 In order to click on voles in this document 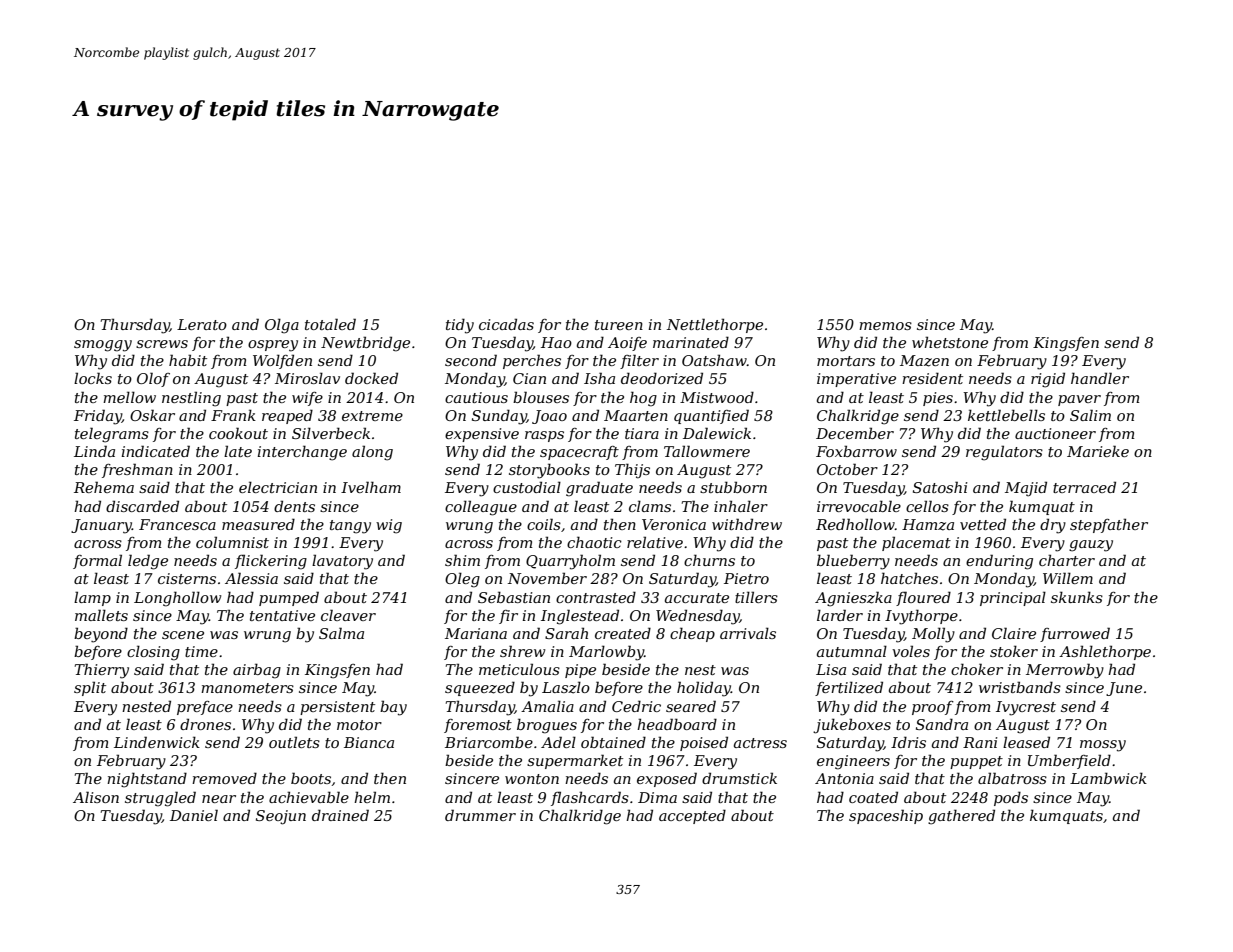, I will do `click(911, 651)`.
